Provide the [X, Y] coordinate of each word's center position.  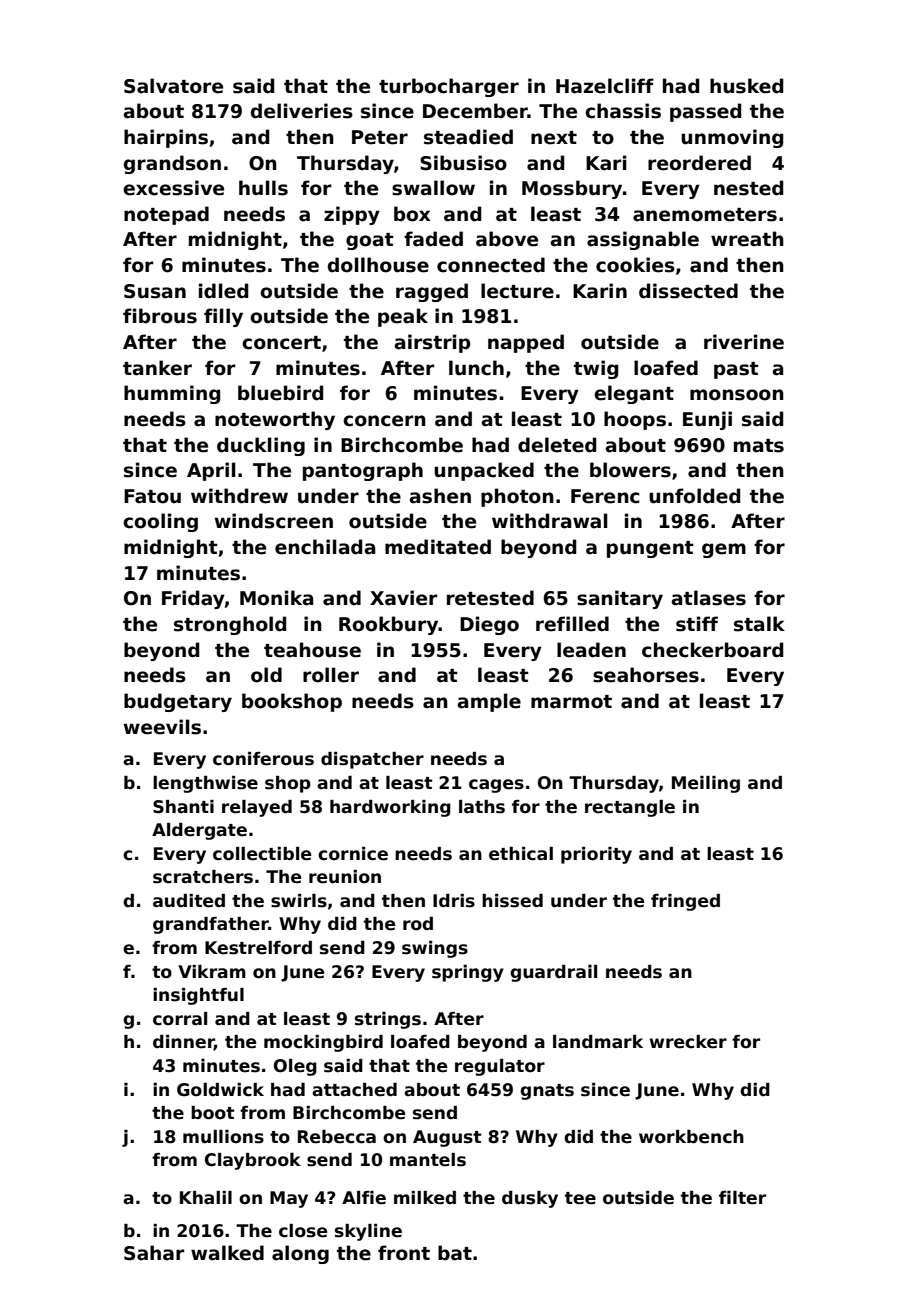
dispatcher [372, 760]
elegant [634, 394]
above [507, 239]
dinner [183, 1043]
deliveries [302, 111]
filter [742, 1198]
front [404, 1253]
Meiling [706, 784]
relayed [257, 808]
